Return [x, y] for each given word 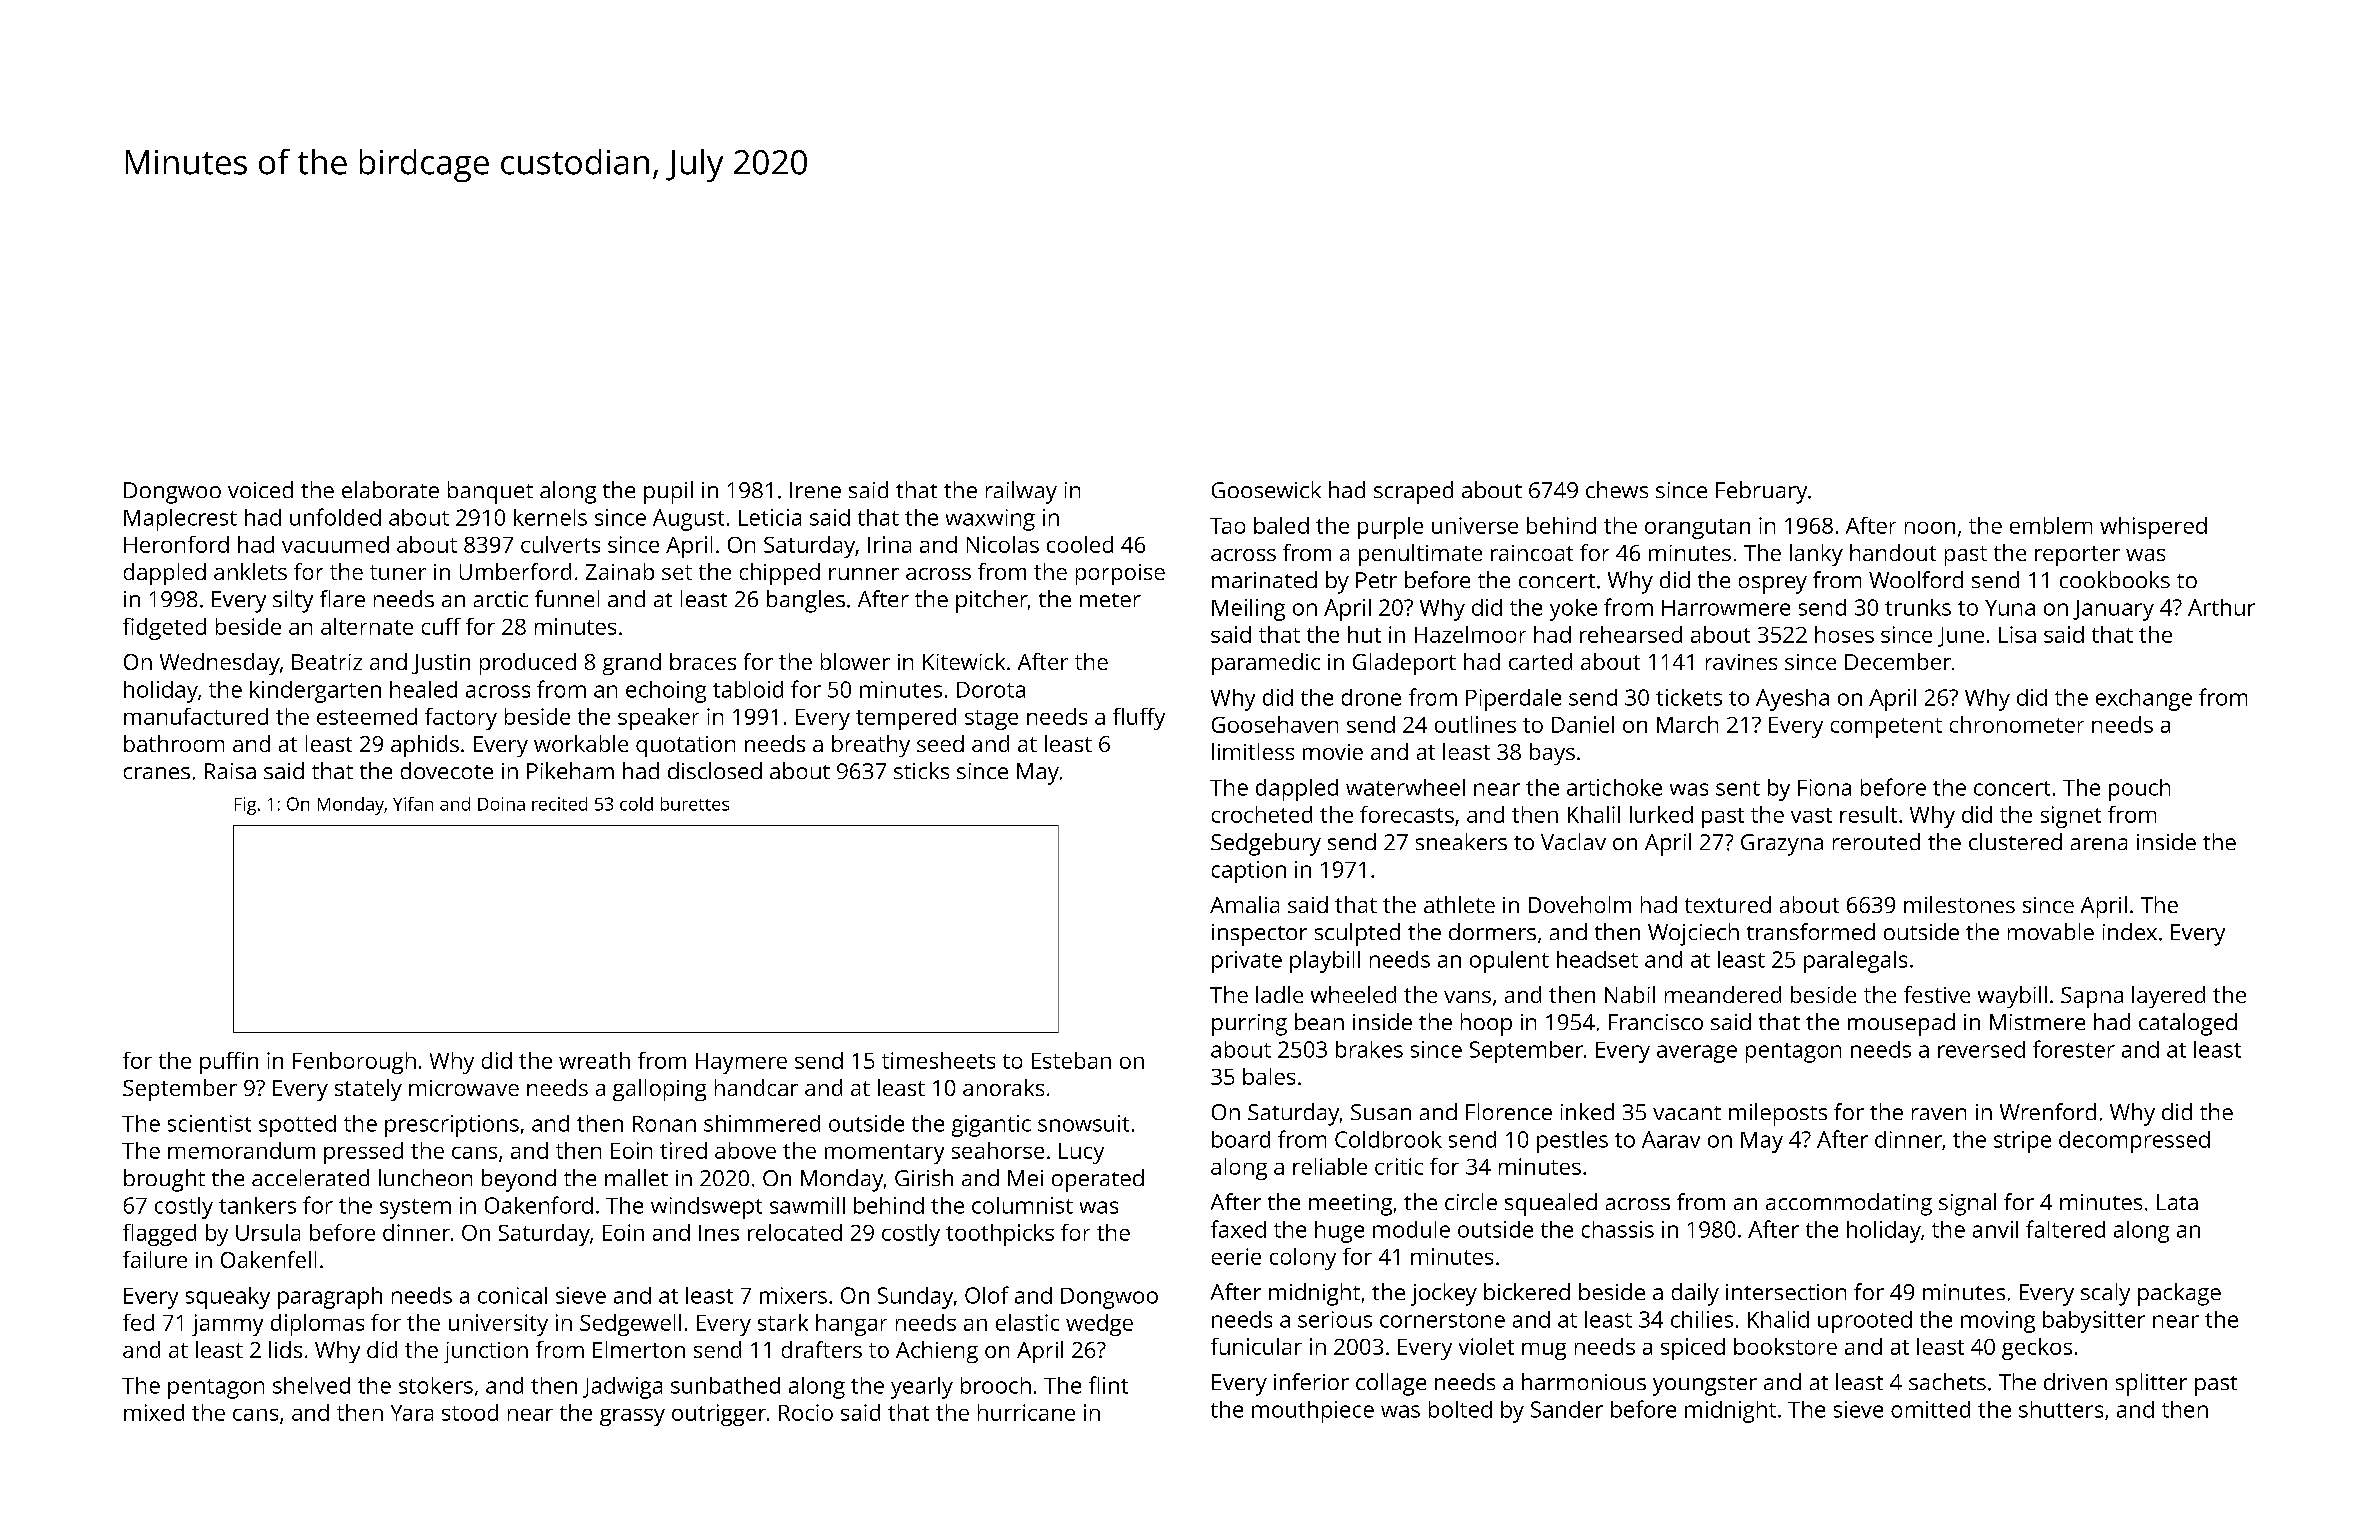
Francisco [1656, 1022]
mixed [154, 1412]
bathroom [174, 743]
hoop [1486, 1024]
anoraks [1003, 1087]
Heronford [176, 544]
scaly [2105, 1294]
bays [1552, 754]
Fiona [1824, 787]
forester [2074, 1049]
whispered [2153, 528]
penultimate [1420, 555]
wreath [594, 1060]
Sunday [915, 1298]
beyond [519, 1180]
